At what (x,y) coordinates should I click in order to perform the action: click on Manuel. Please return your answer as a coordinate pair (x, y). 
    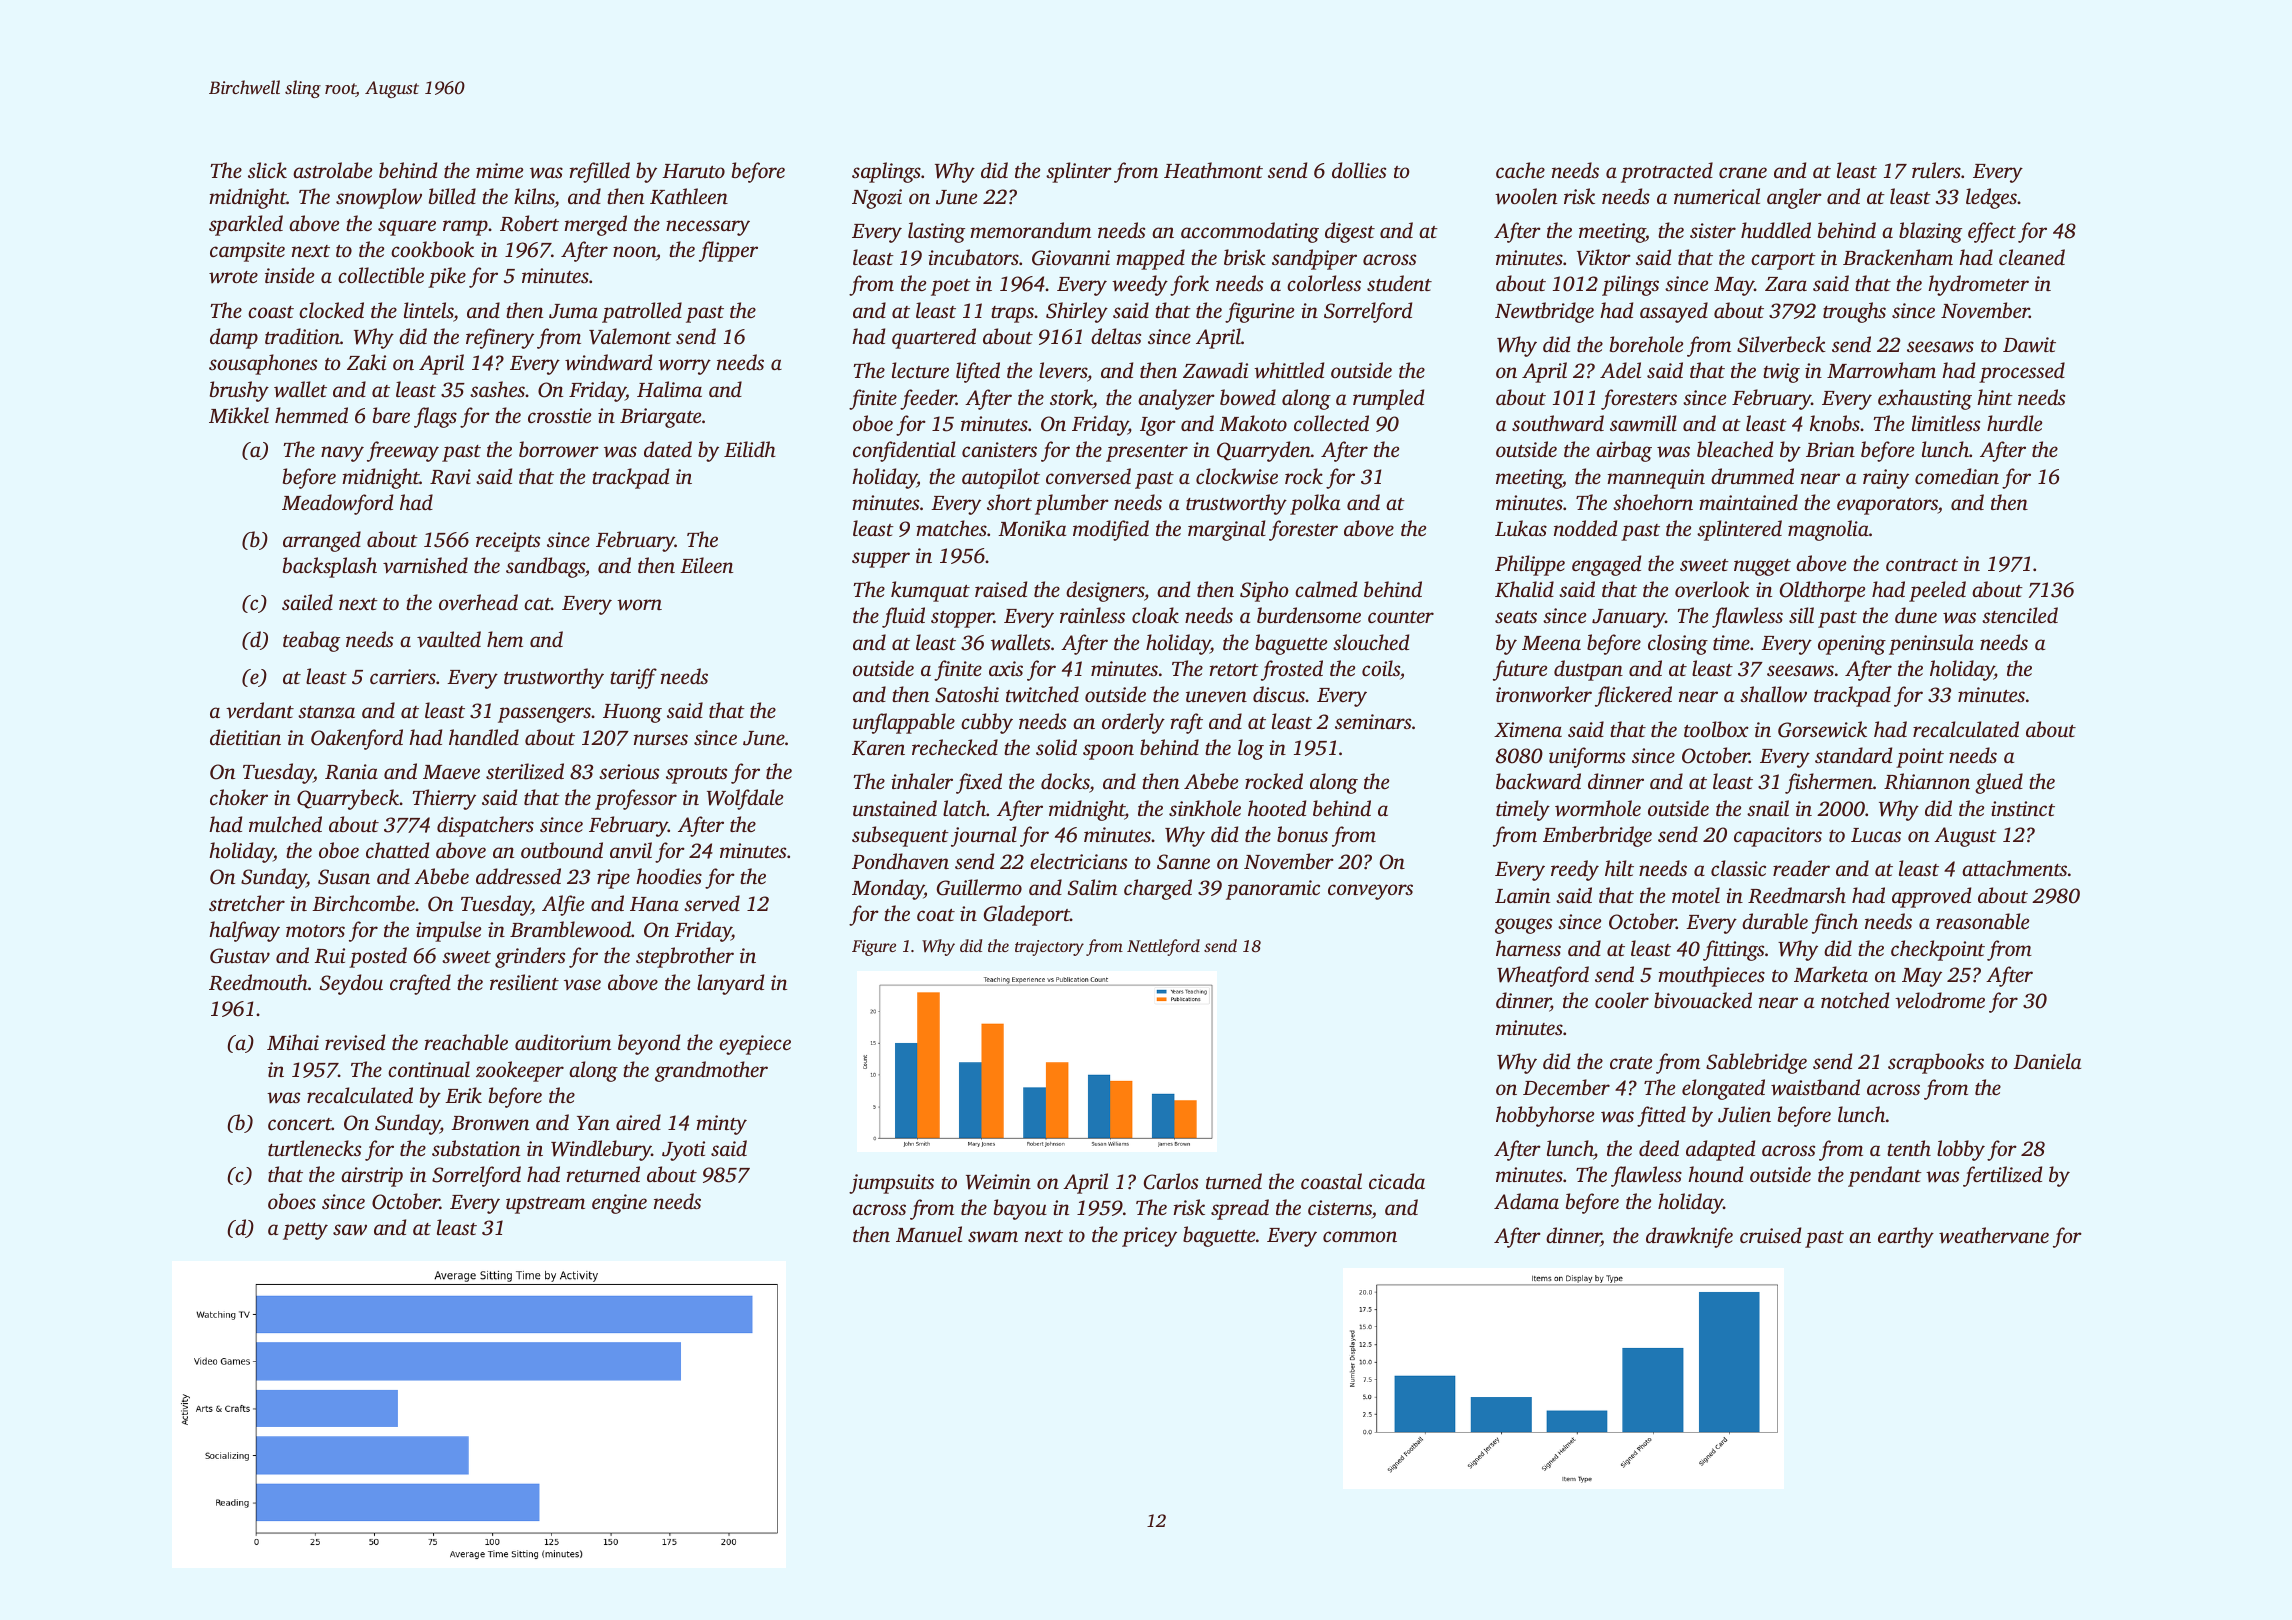
    Looking at the image, I should click on (929, 1234).
